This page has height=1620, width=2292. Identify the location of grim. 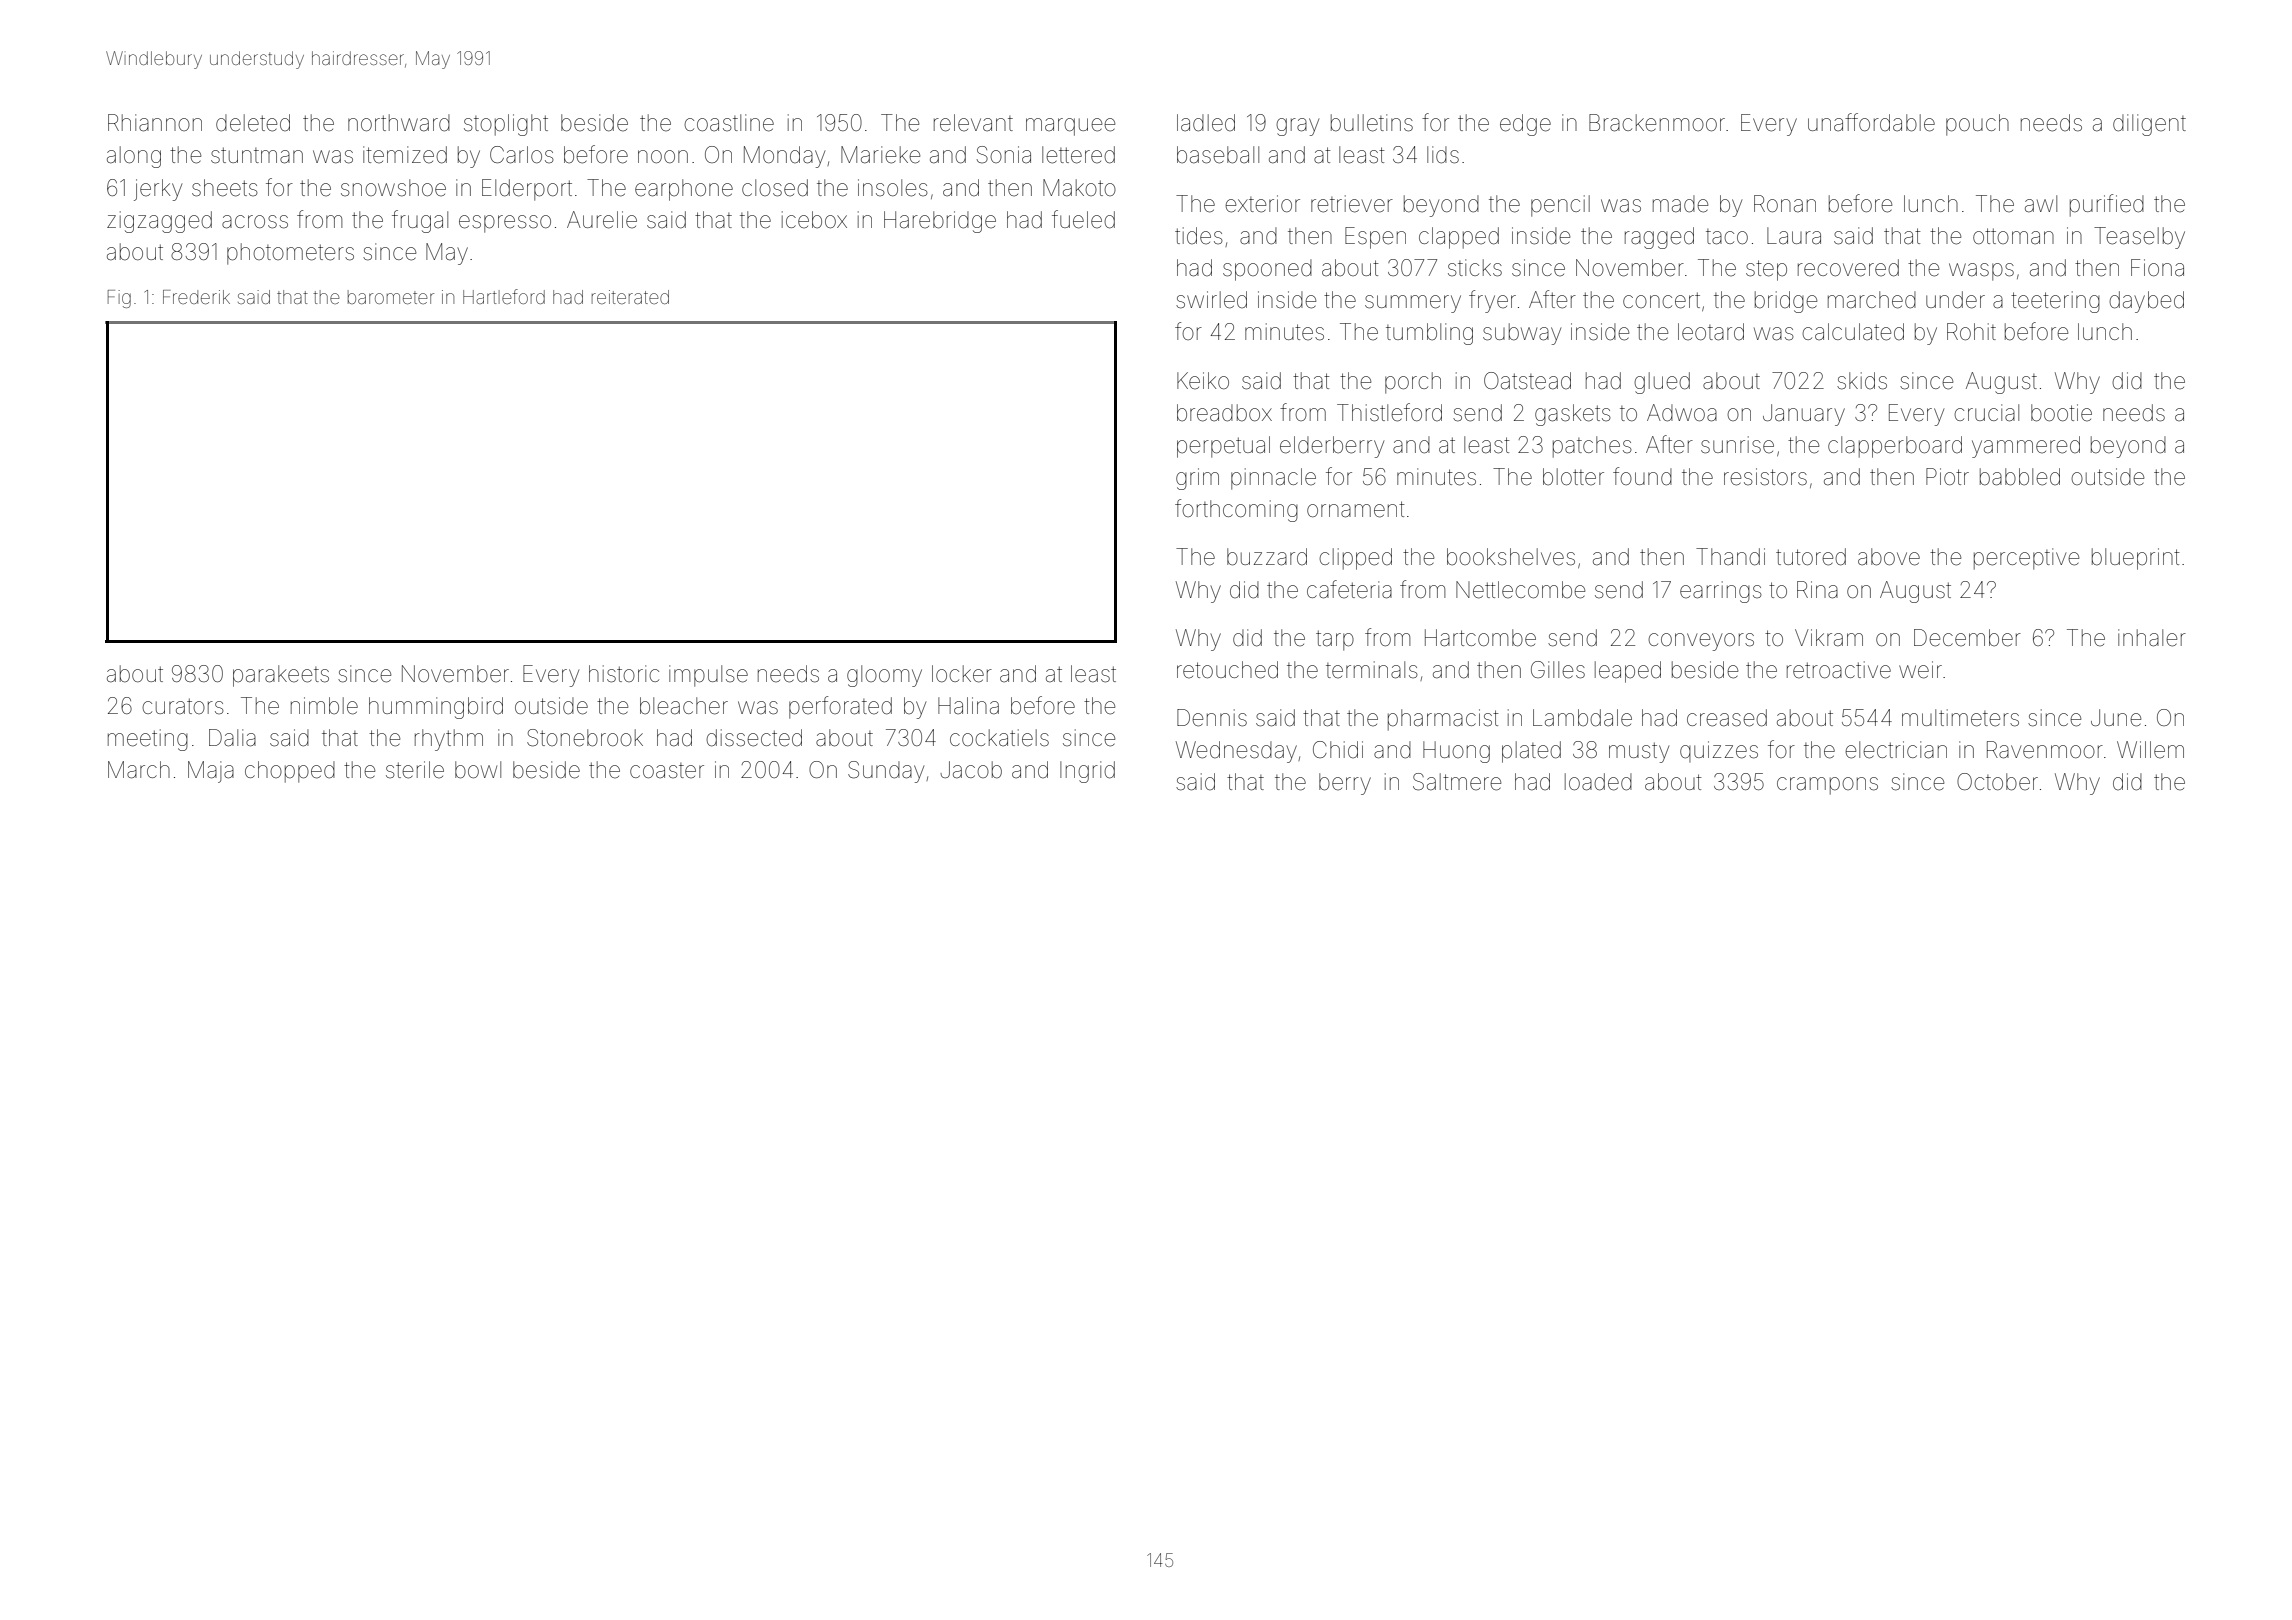
(1197, 479).
